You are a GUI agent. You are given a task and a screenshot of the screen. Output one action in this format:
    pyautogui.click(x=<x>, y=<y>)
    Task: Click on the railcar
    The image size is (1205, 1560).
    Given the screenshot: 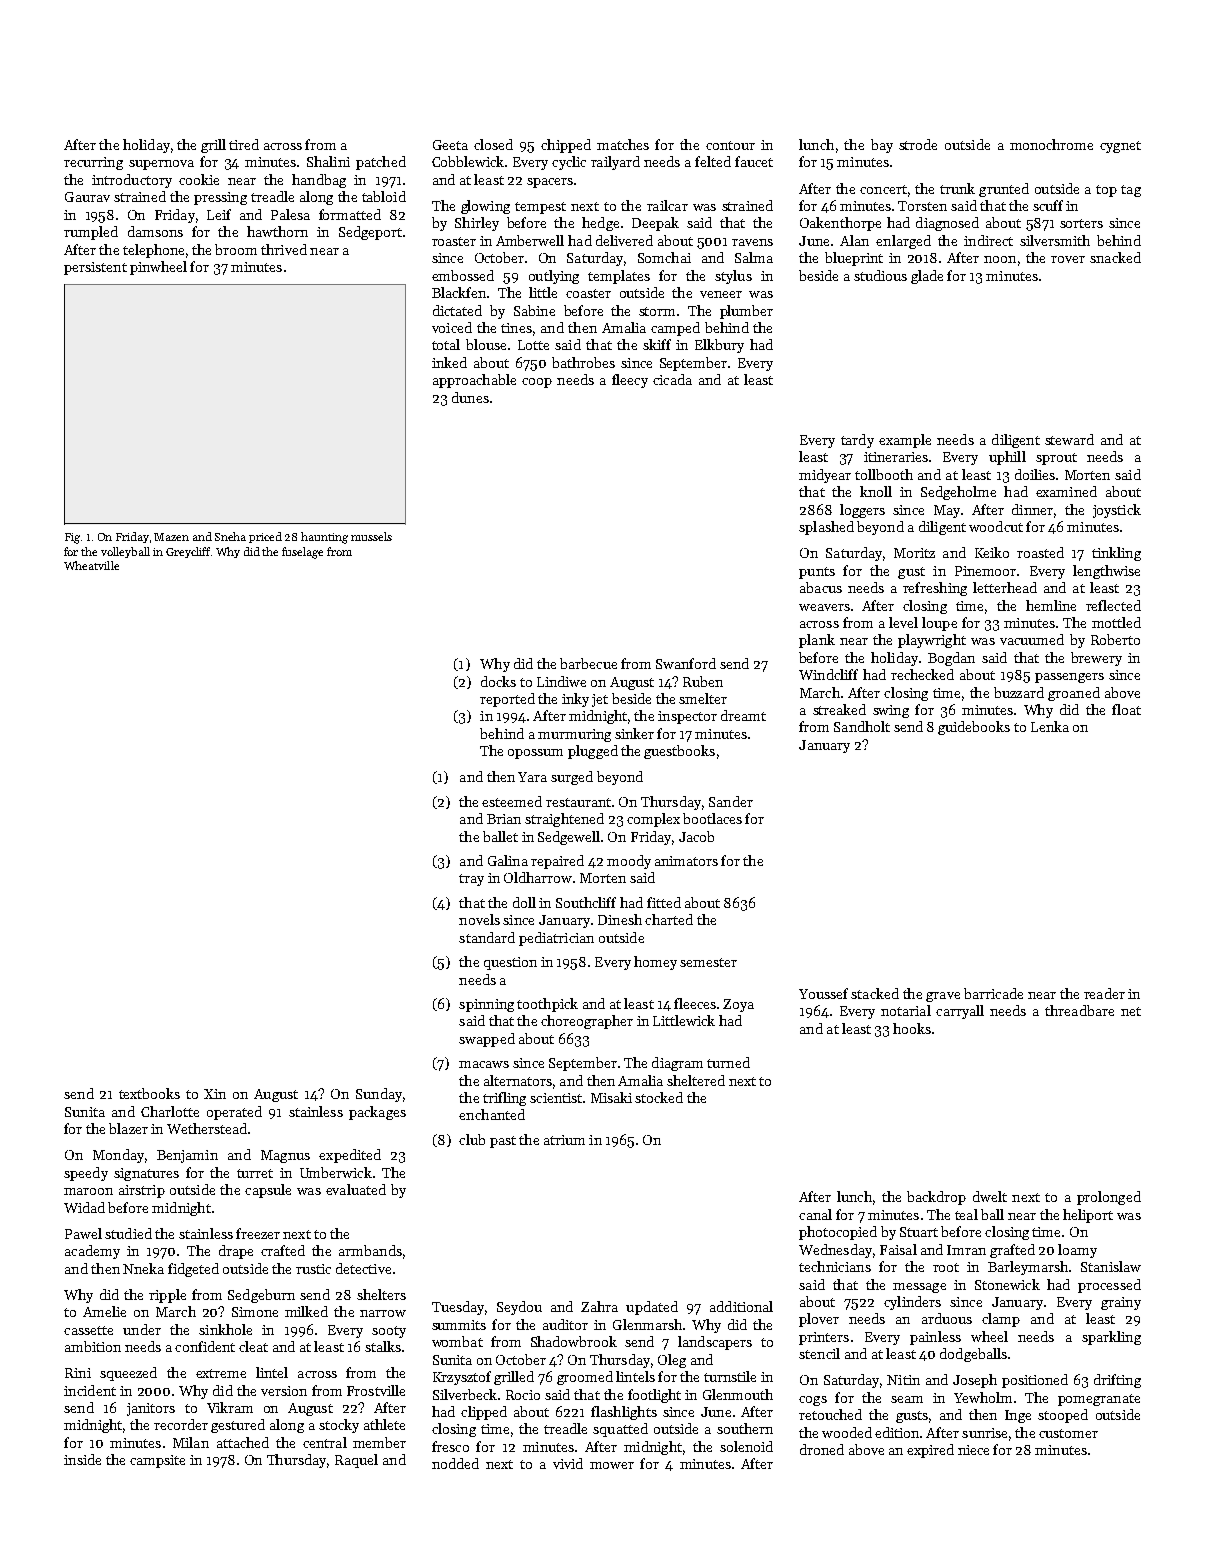 What is the action you would take?
    pyautogui.click(x=667, y=205)
